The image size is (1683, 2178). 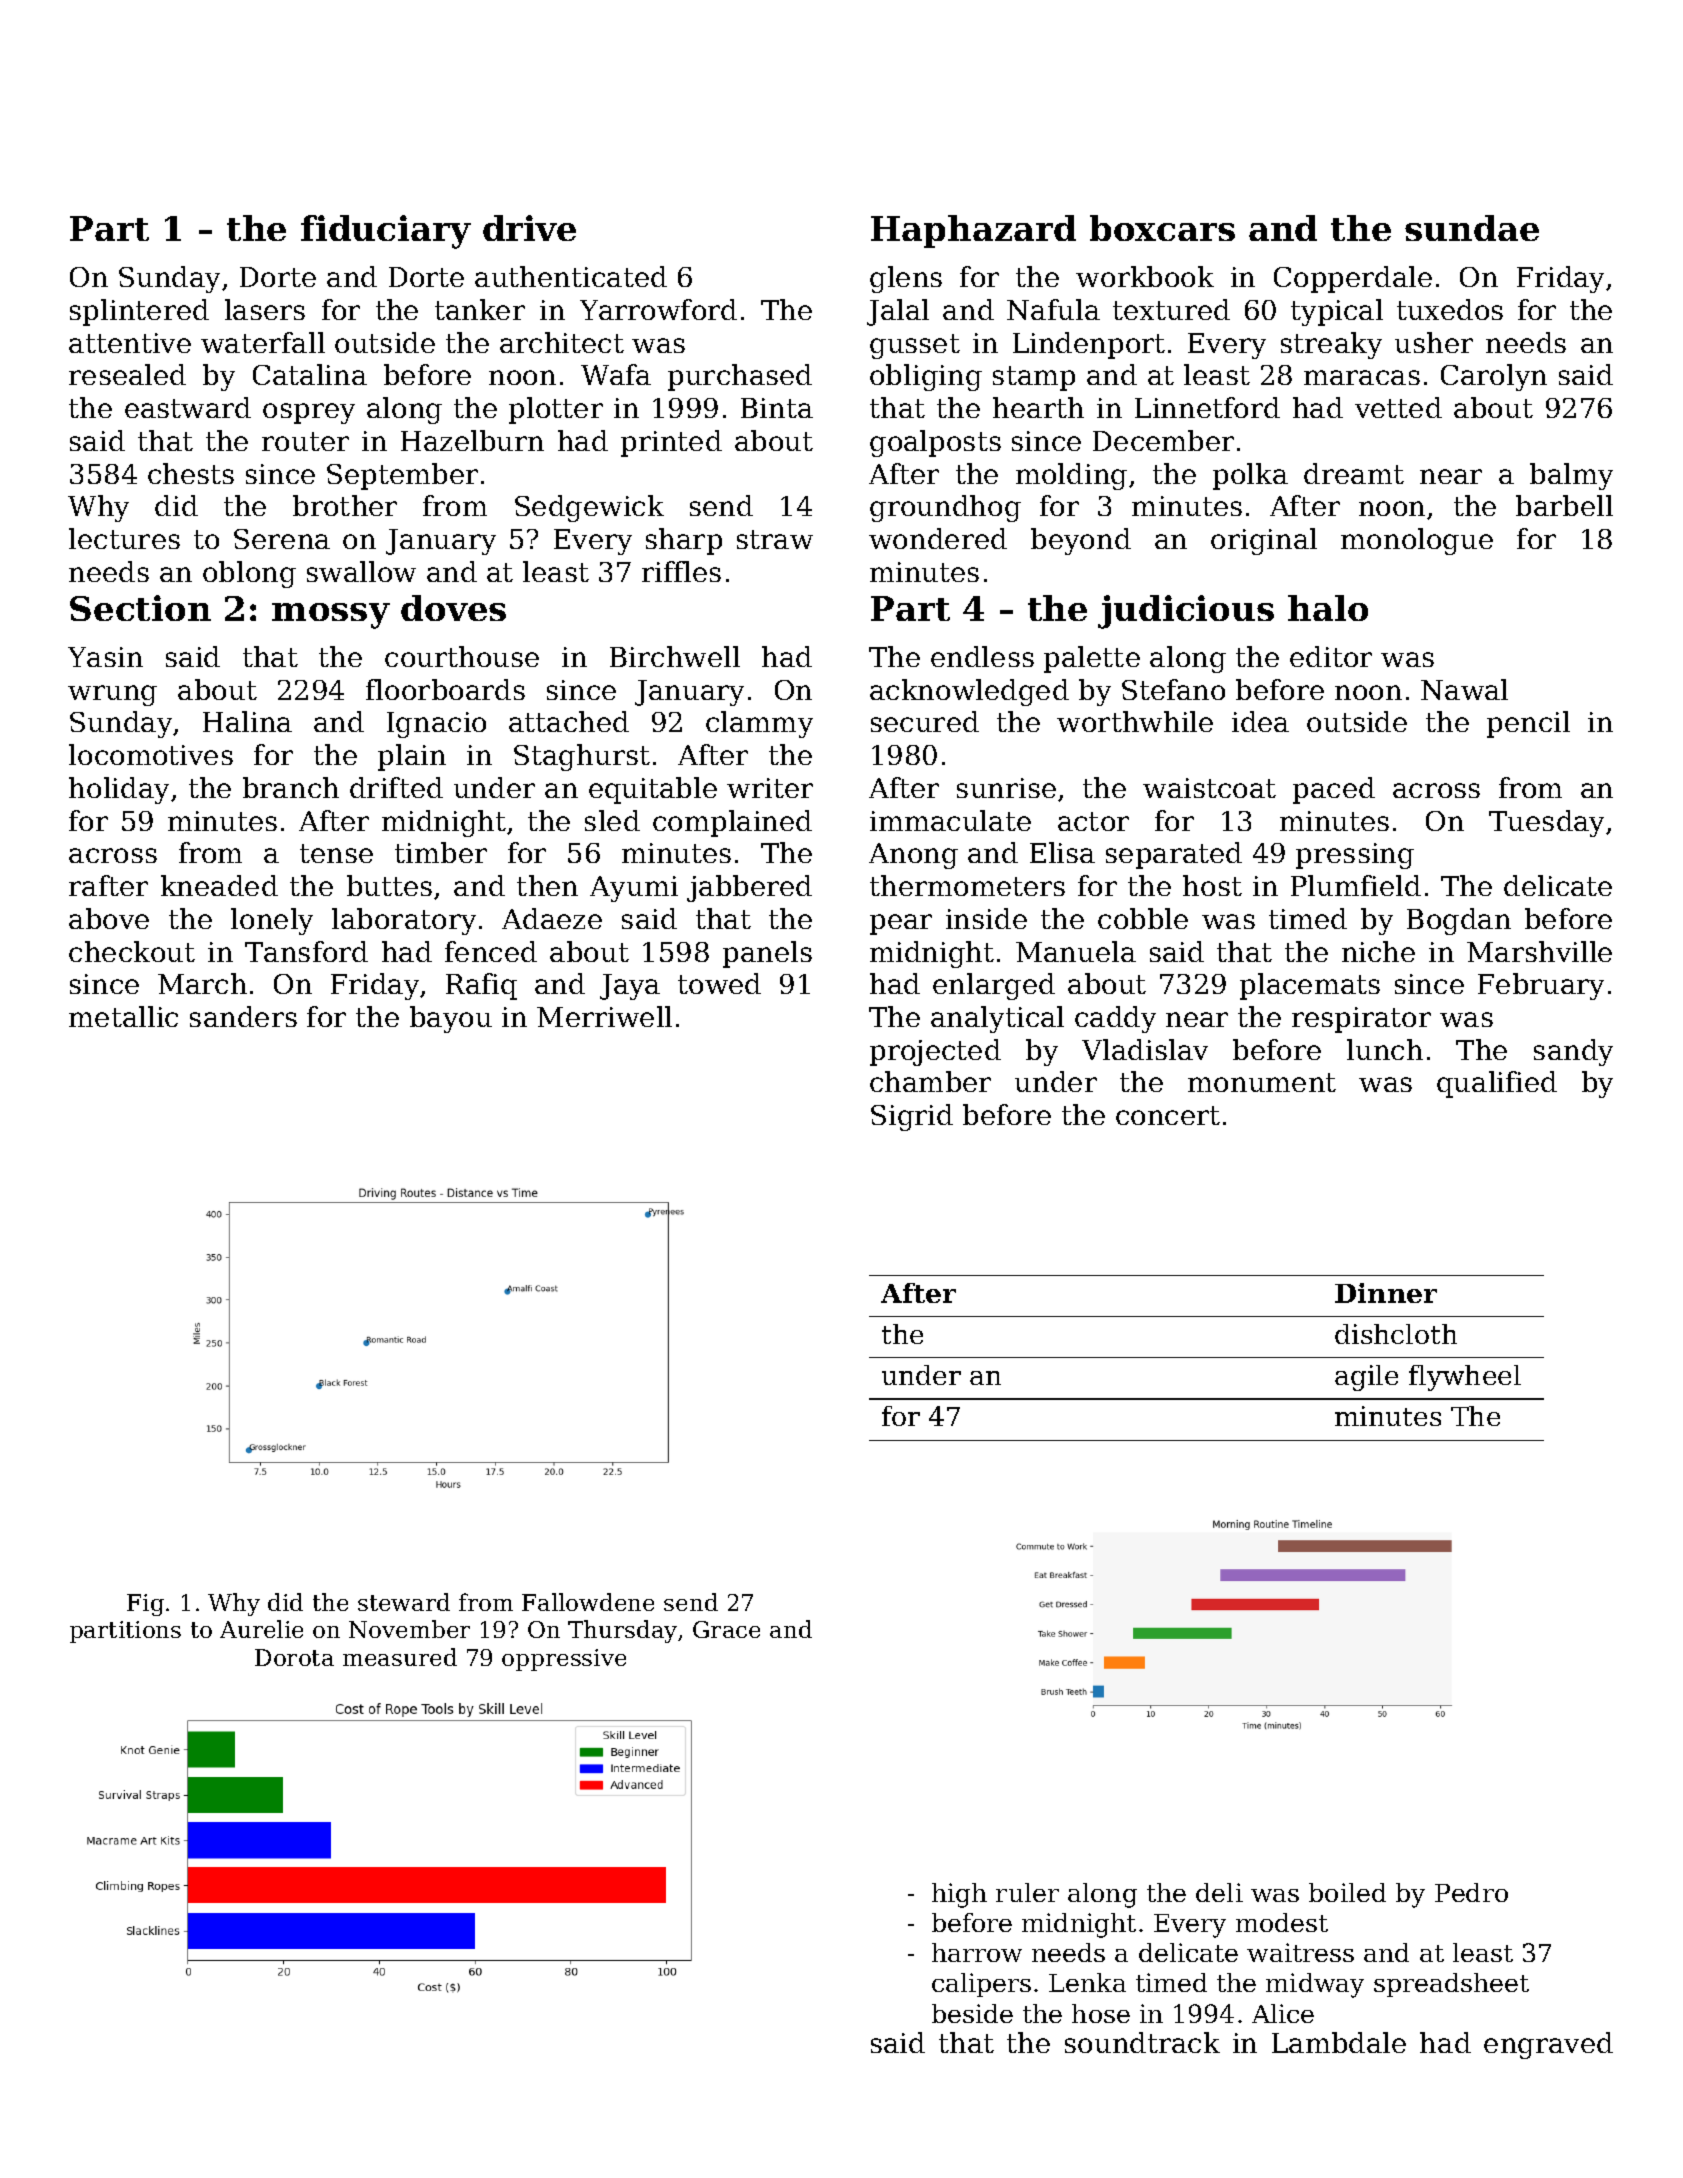 What do you see at coordinates (588, 1602) in the document?
I see `Fallowdene` at bounding box center [588, 1602].
